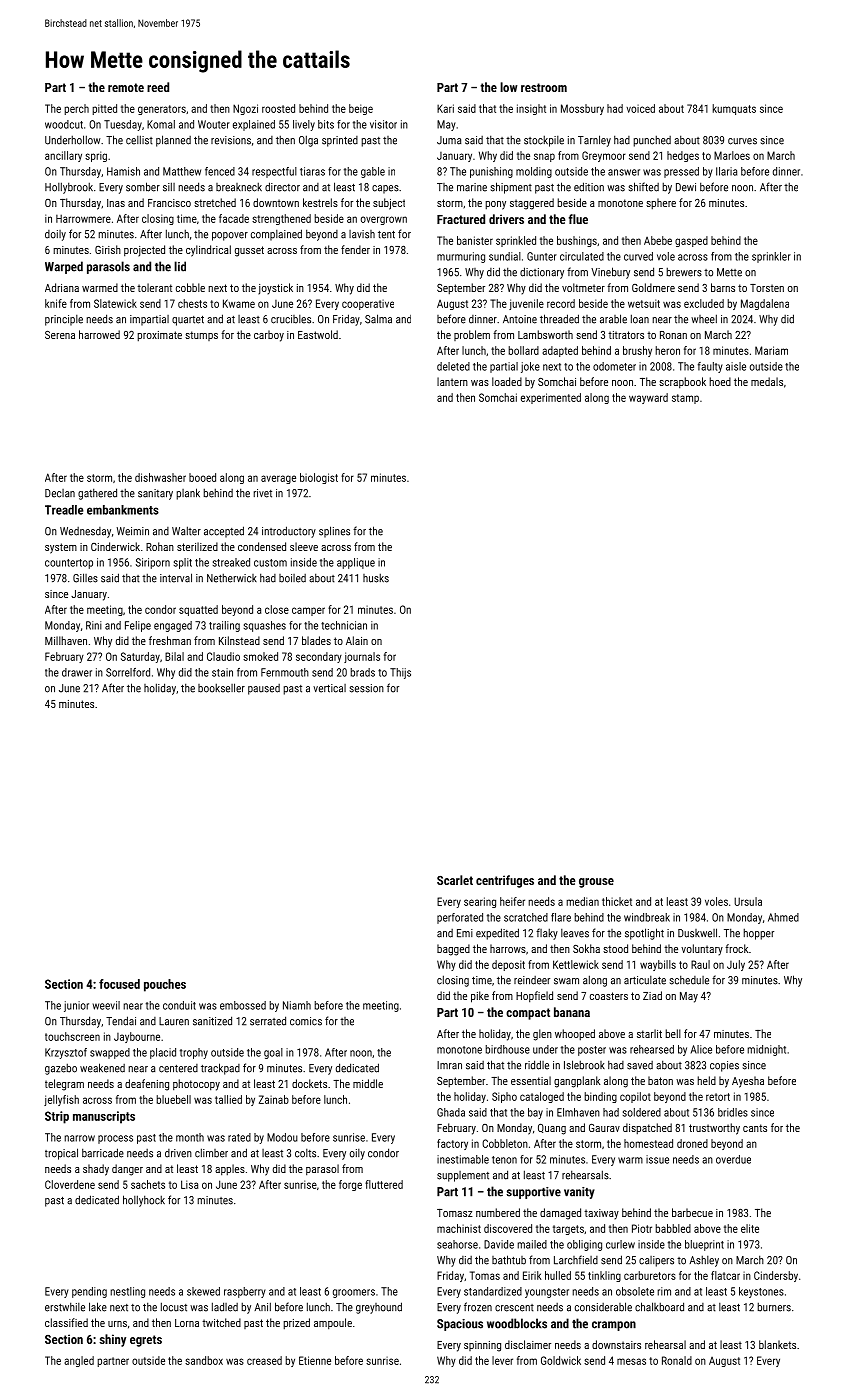  Describe the element at coordinates (594, 141) in the screenshot. I see `Tarnley` at that location.
